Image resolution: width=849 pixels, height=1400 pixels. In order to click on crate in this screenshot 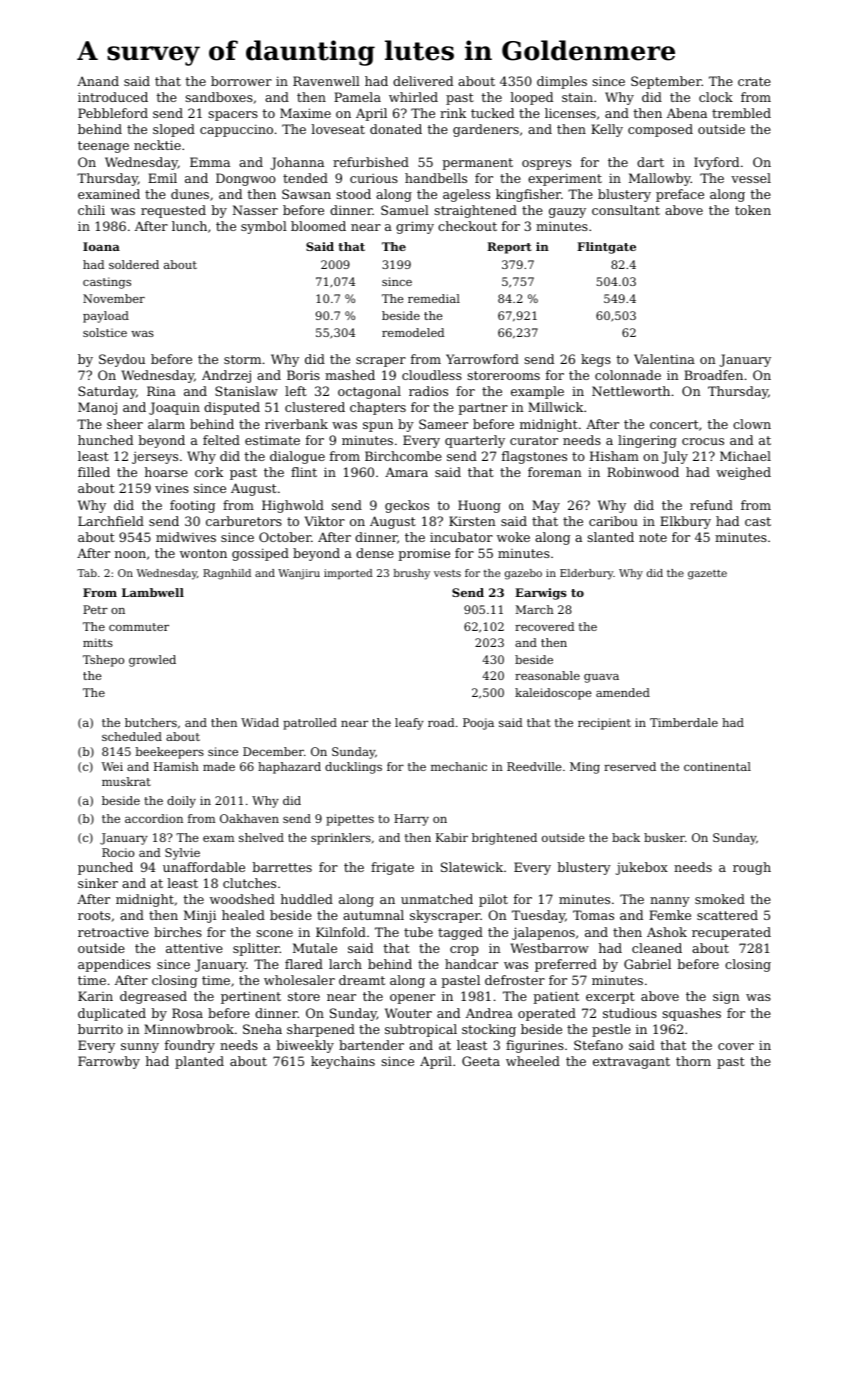, I will do `click(754, 81)`.
